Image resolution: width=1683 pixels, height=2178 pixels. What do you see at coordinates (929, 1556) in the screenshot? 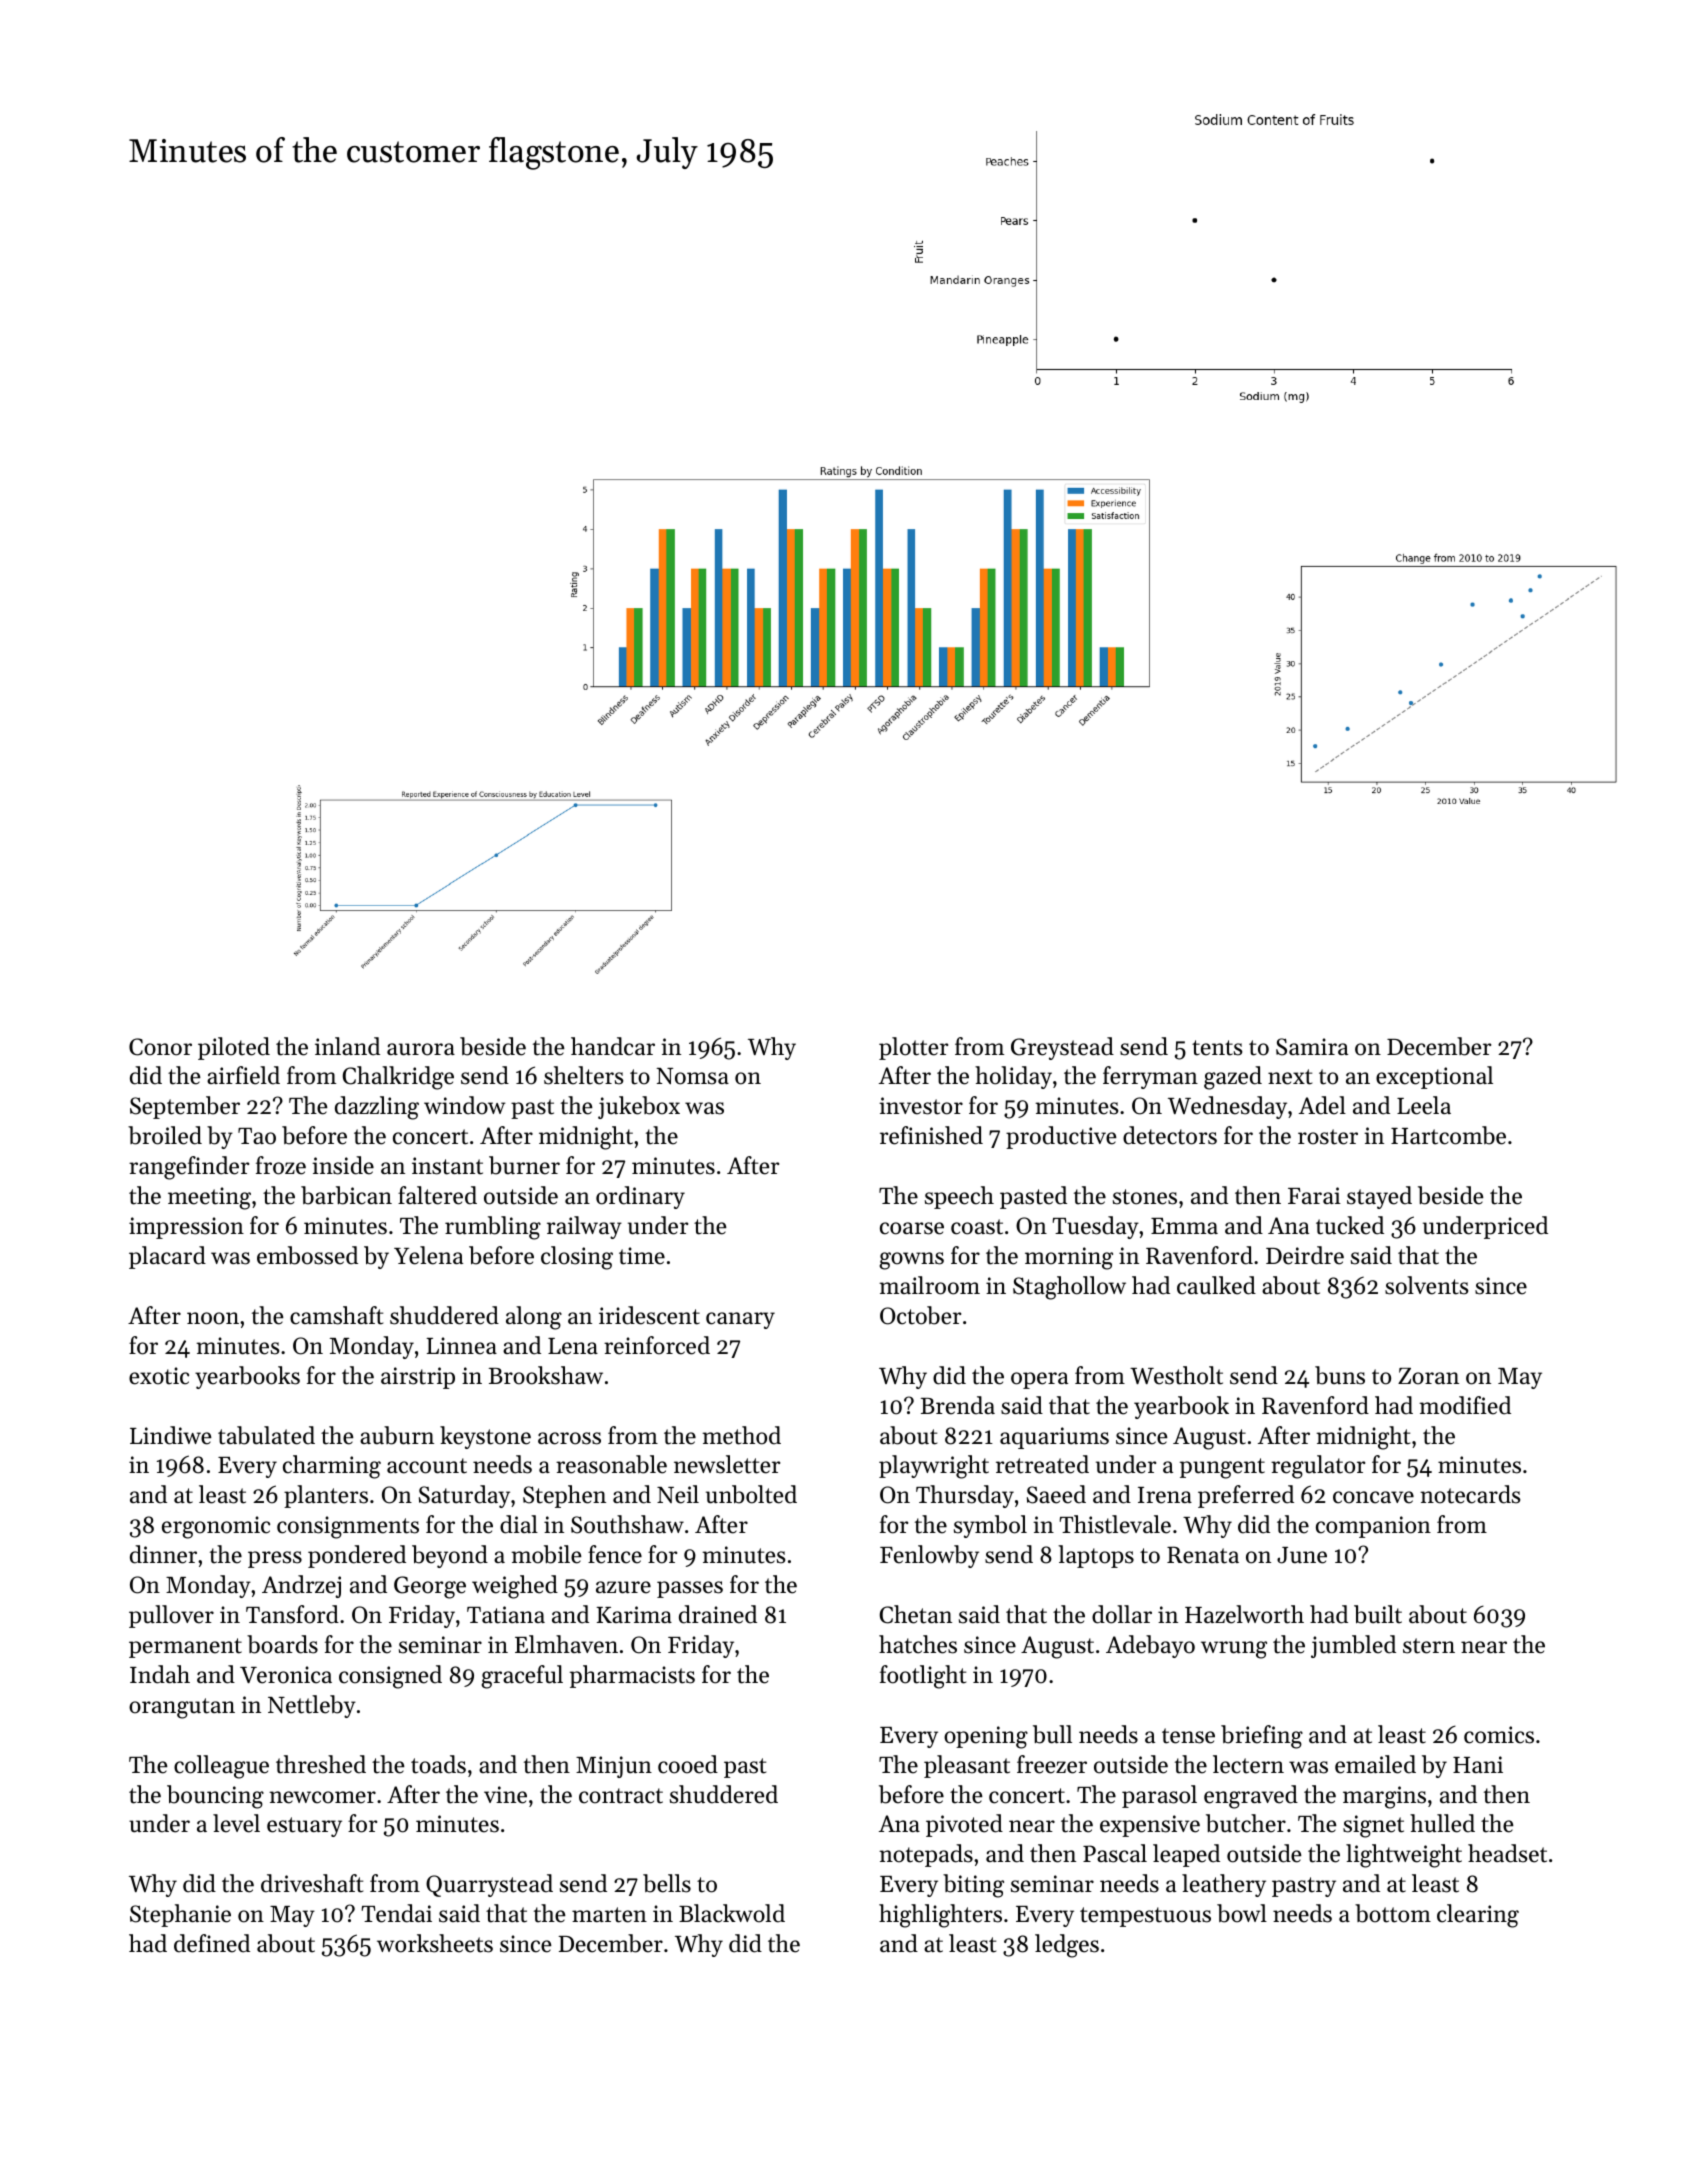
I see `Fenlowby` at bounding box center [929, 1556].
